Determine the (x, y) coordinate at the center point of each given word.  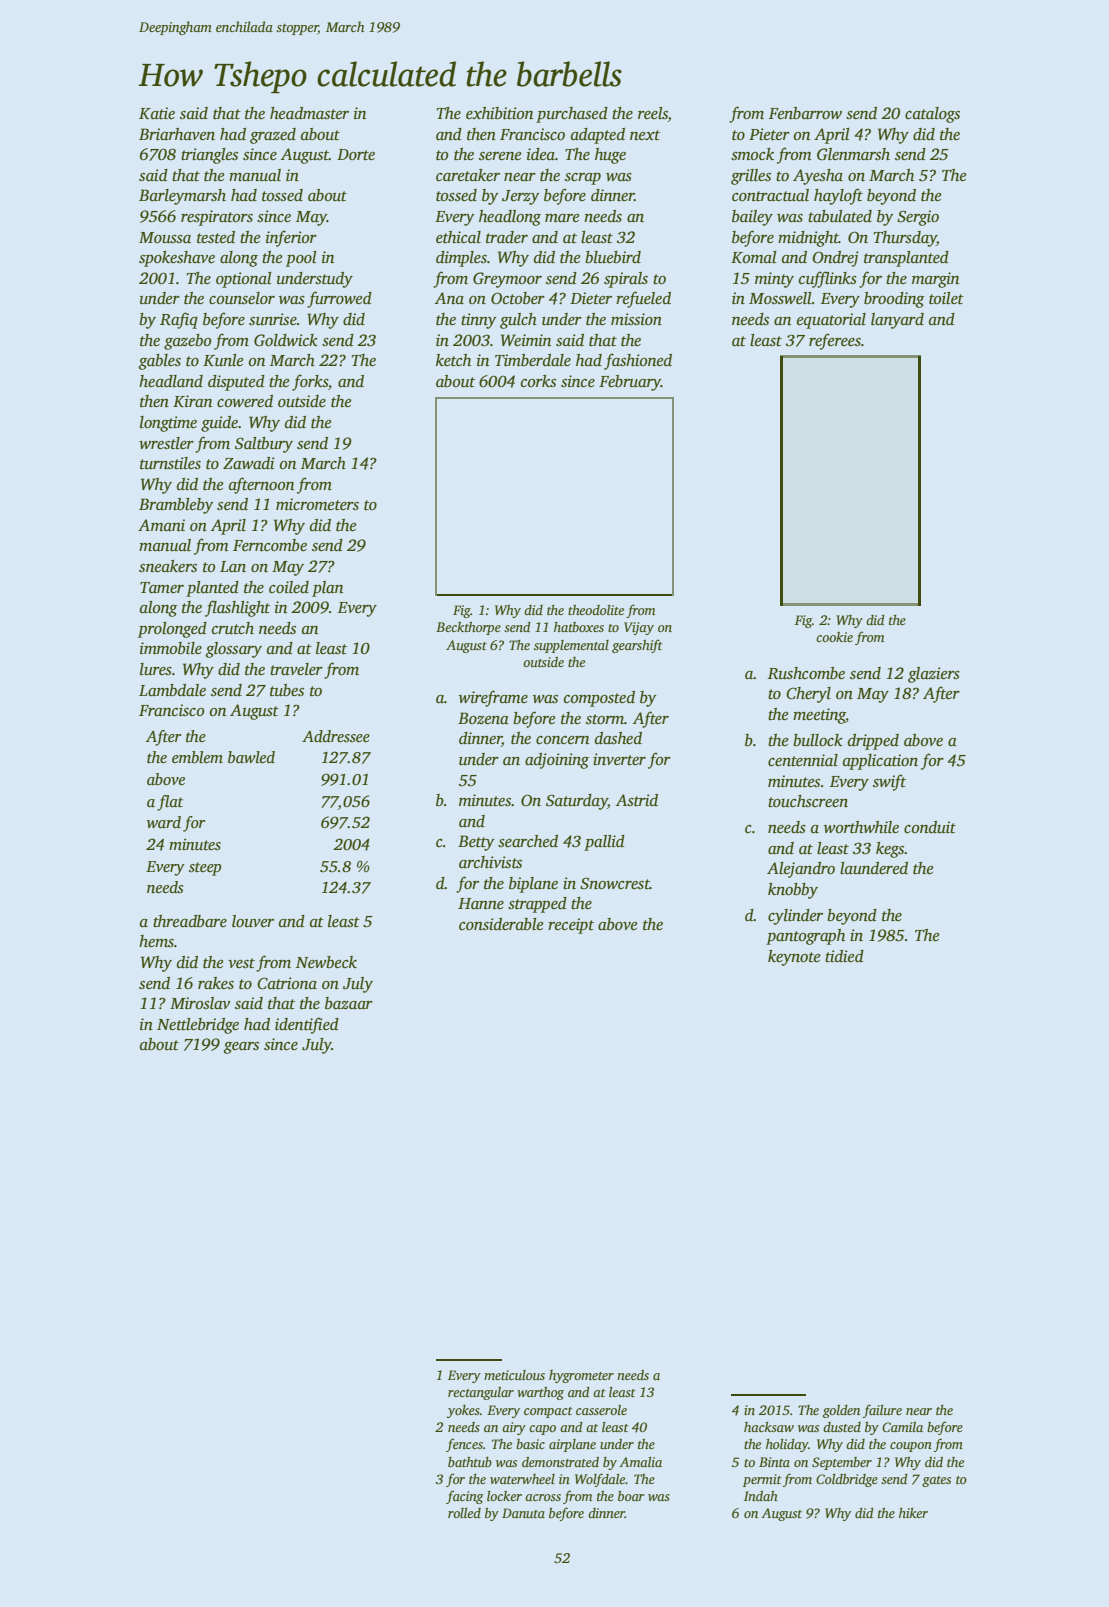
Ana (449, 298)
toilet (946, 298)
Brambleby (176, 506)
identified (307, 1025)
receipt (571, 926)
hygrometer (581, 1376)
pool (301, 259)
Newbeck (326, 962)
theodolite (596, 610)
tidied (844, 956)
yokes (463, 1411)
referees (835, 341)
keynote (794, 958)
